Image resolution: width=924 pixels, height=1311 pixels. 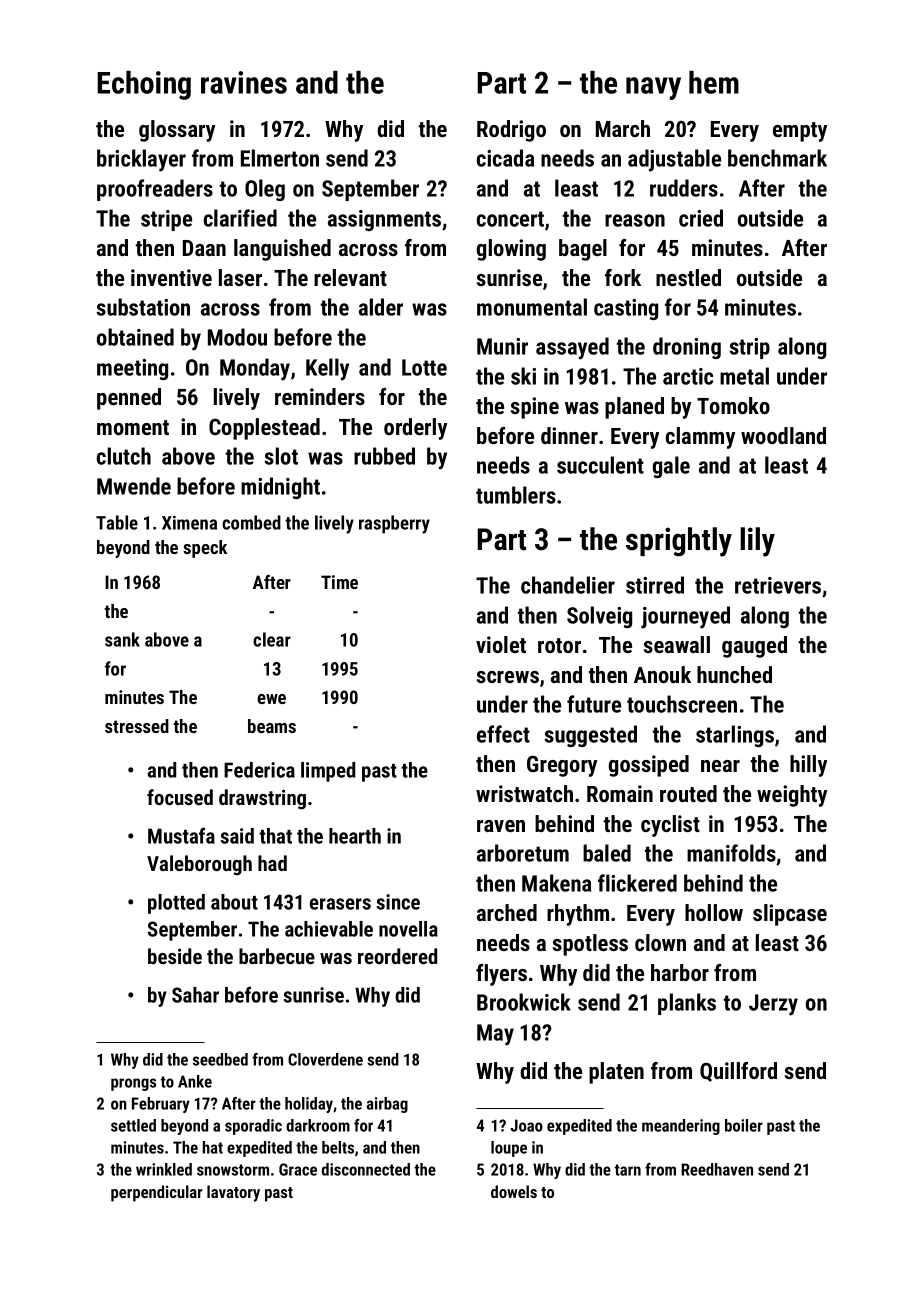 What do you see at coordinates (137, 726) in the screenshot?
I see `stressed` at bounding box center [137, 726].
